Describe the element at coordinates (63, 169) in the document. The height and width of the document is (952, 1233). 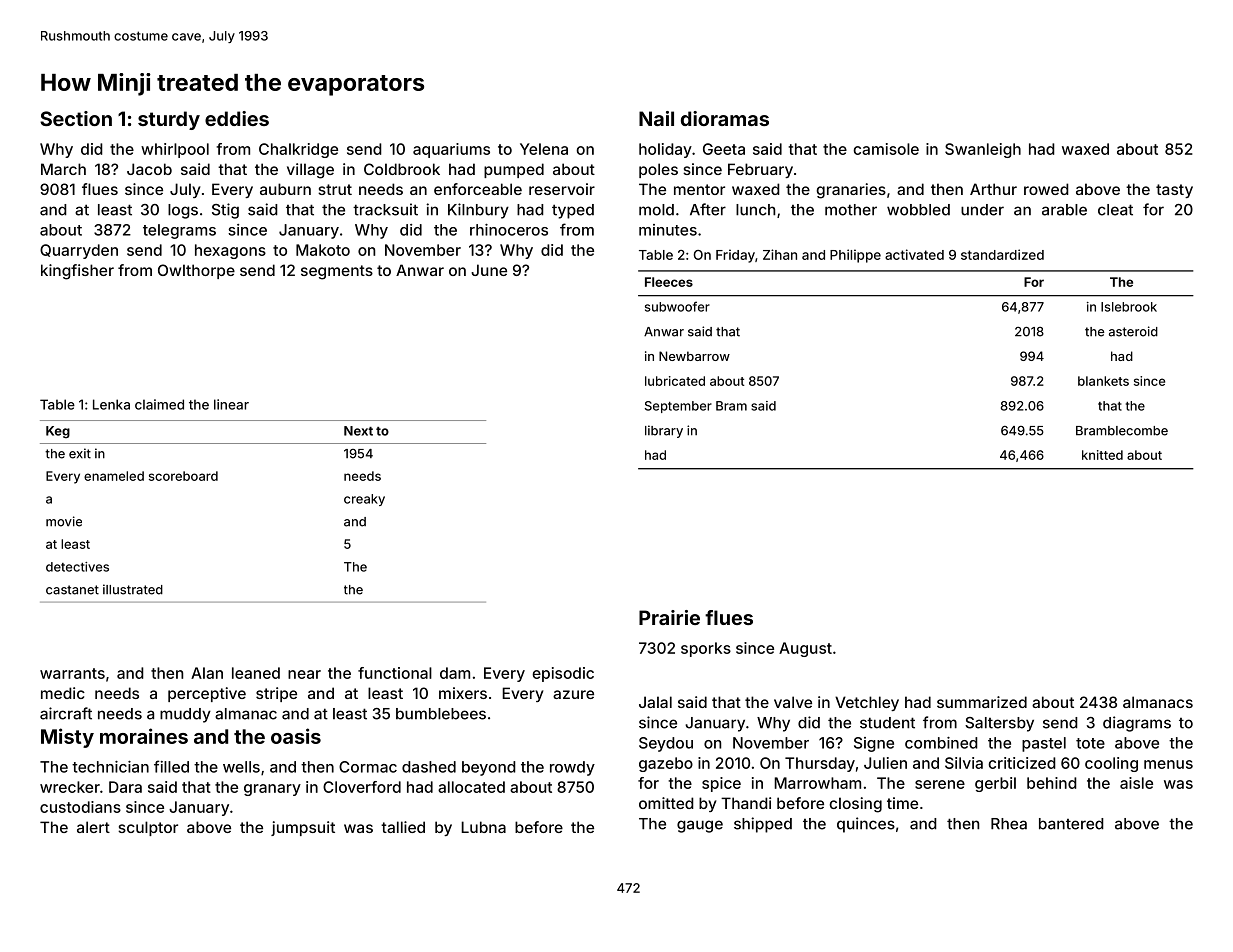
I see `March` at that location.
